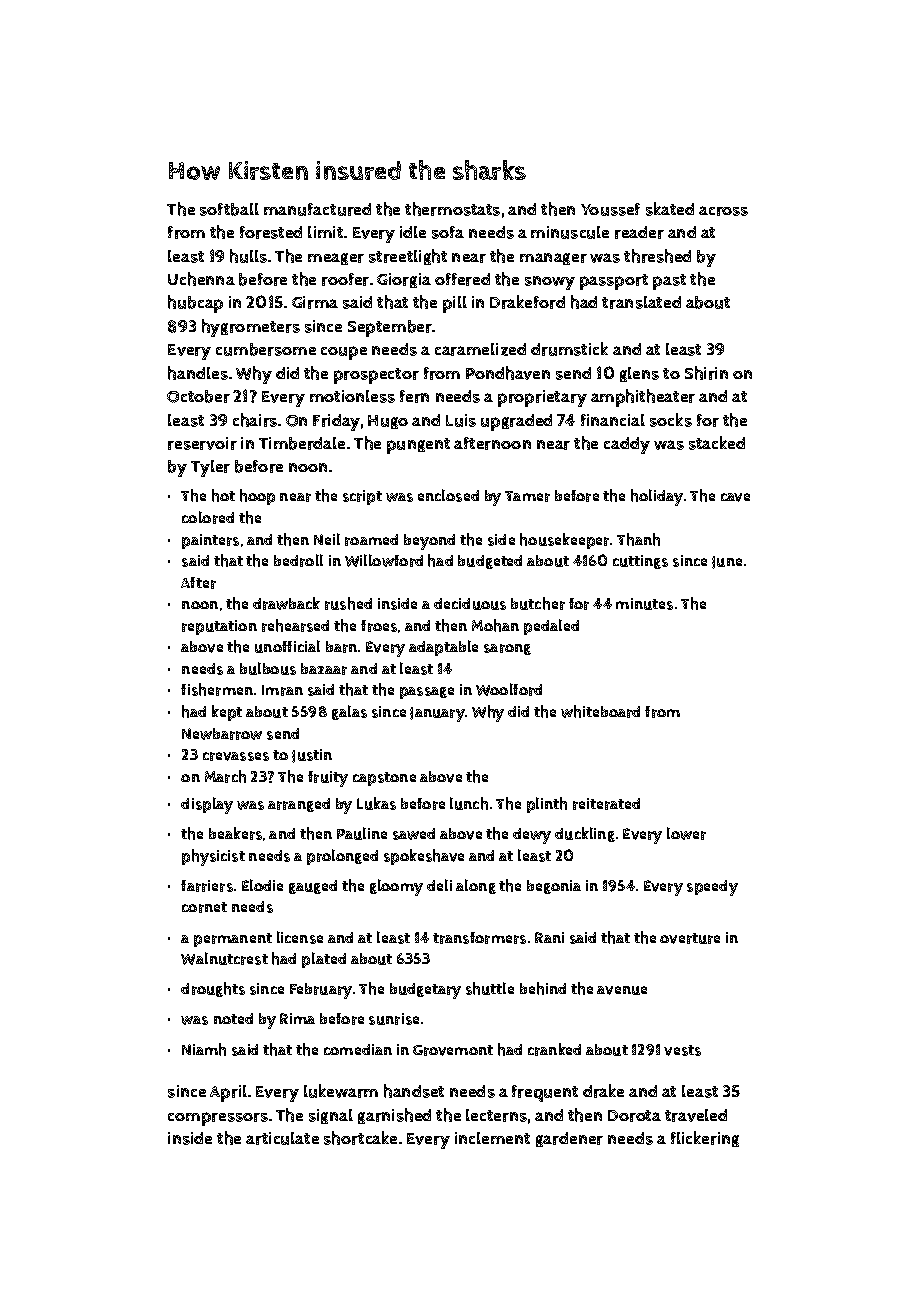  Describe the element at coordinates (282, 1138) in the document. I see `articulate` at that location.
